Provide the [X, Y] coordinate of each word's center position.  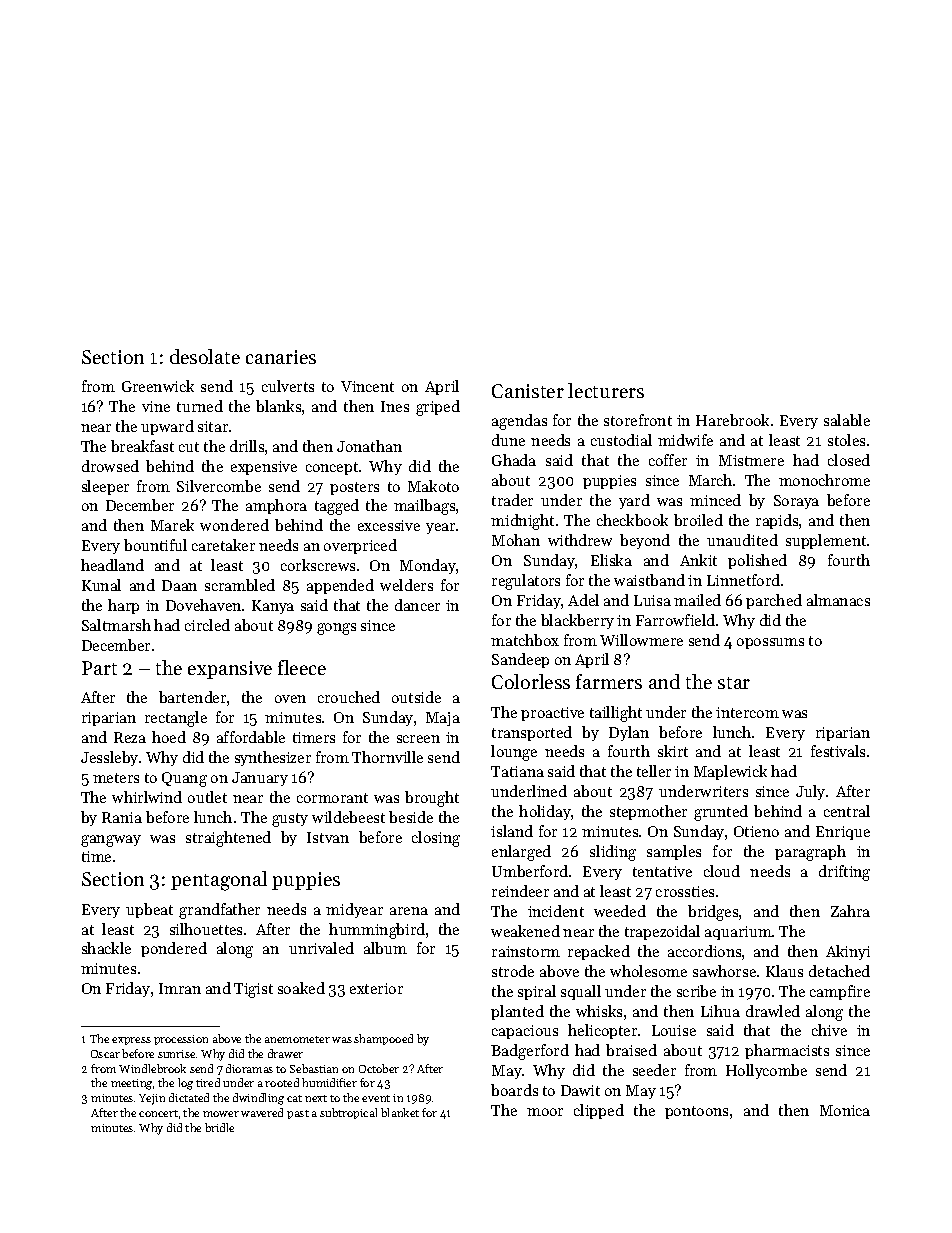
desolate [205, 356]
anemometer [297, 1039]
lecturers [606, 390]
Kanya [273, 607]
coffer [668, 460]
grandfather [219, 911]
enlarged [521, 853]
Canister [528, 391]
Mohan [516, 540]
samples [674, 852]
